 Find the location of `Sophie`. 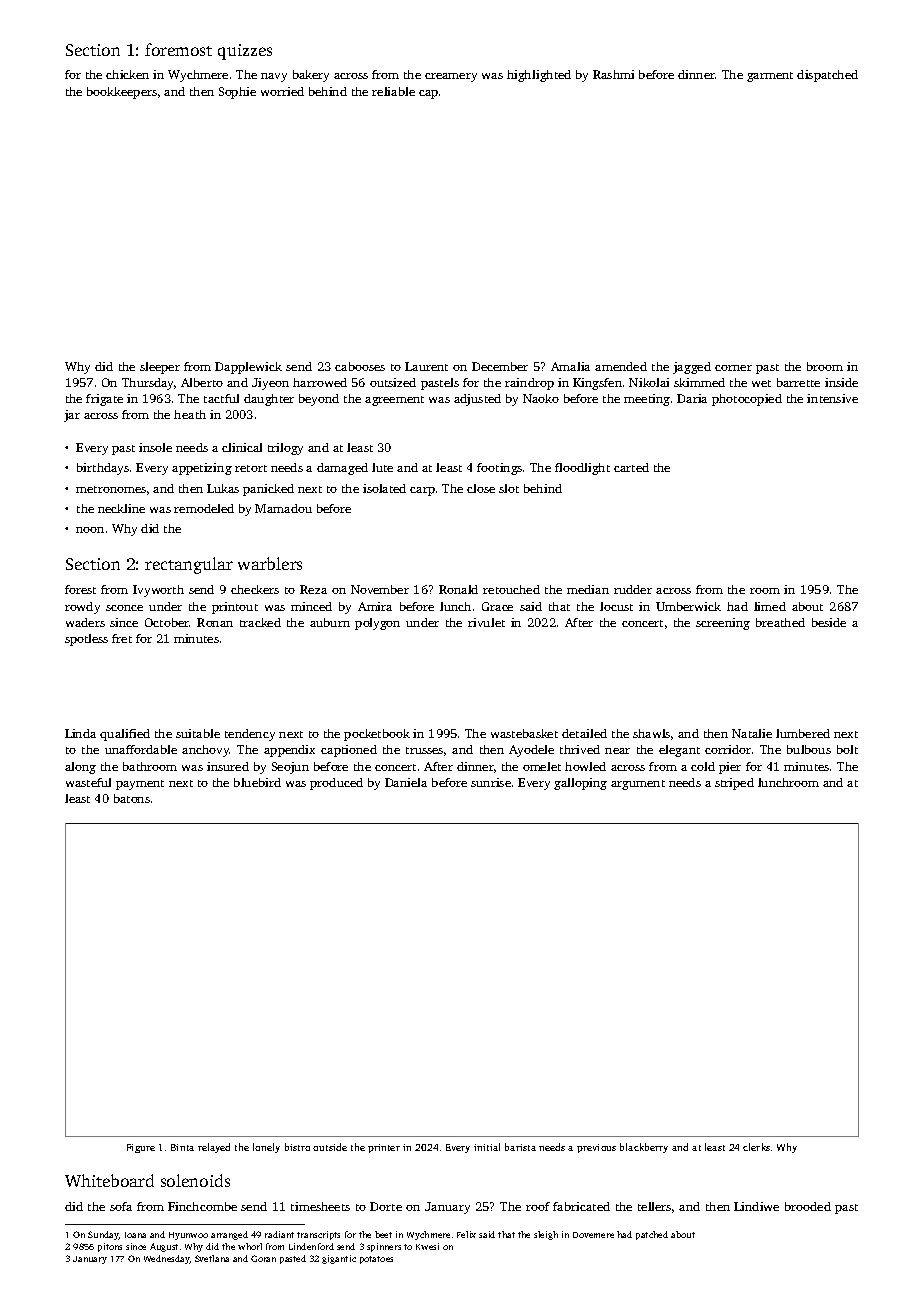

Sophie is located at coordinates (237, 93).
